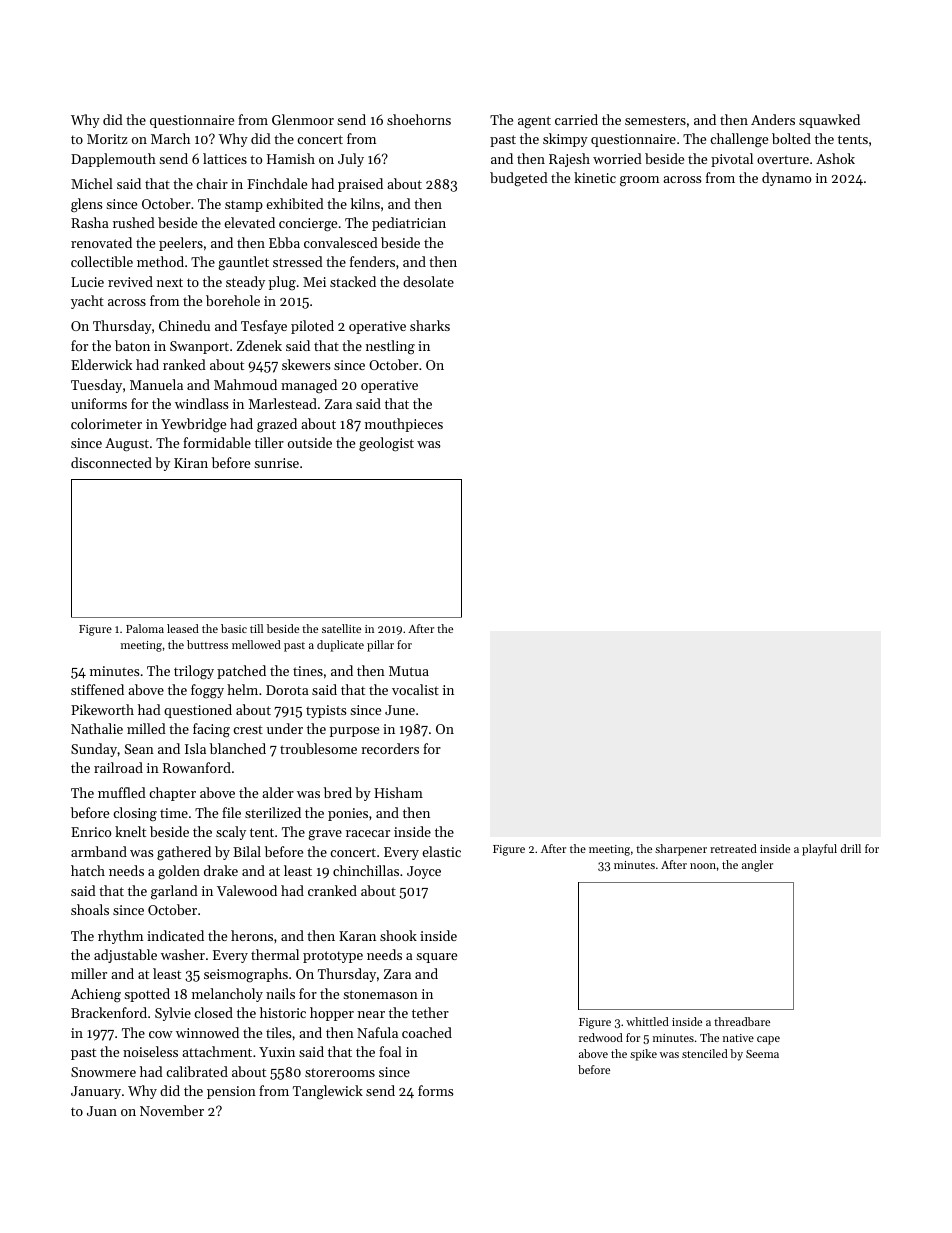 The width and height of the screenshot is (952, 1233). I want to click on fenders, so click(372, 261).
